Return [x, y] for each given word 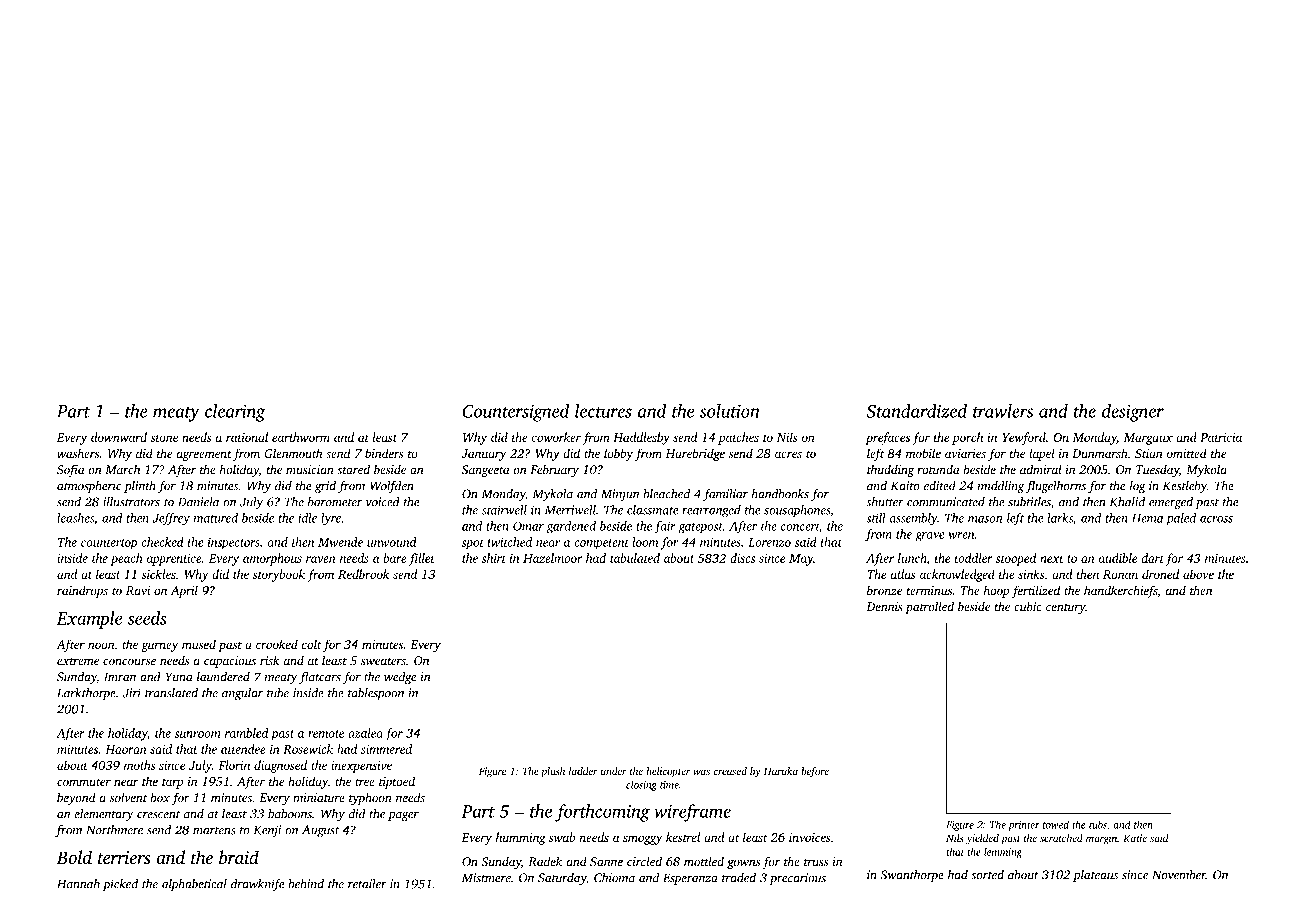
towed [1055, 824]
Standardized [916, 411]
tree [365, 782]
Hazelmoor [553, 558]
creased [730, 771]
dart [1152, 558]
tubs [1098, 824]
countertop [109, 544]
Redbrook [363, 574]
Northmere [114, 830]
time [669, 785]
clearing [235, 413]
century [1066, 609]
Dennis [885, 607]
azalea [365, 733]
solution [730, 411]
